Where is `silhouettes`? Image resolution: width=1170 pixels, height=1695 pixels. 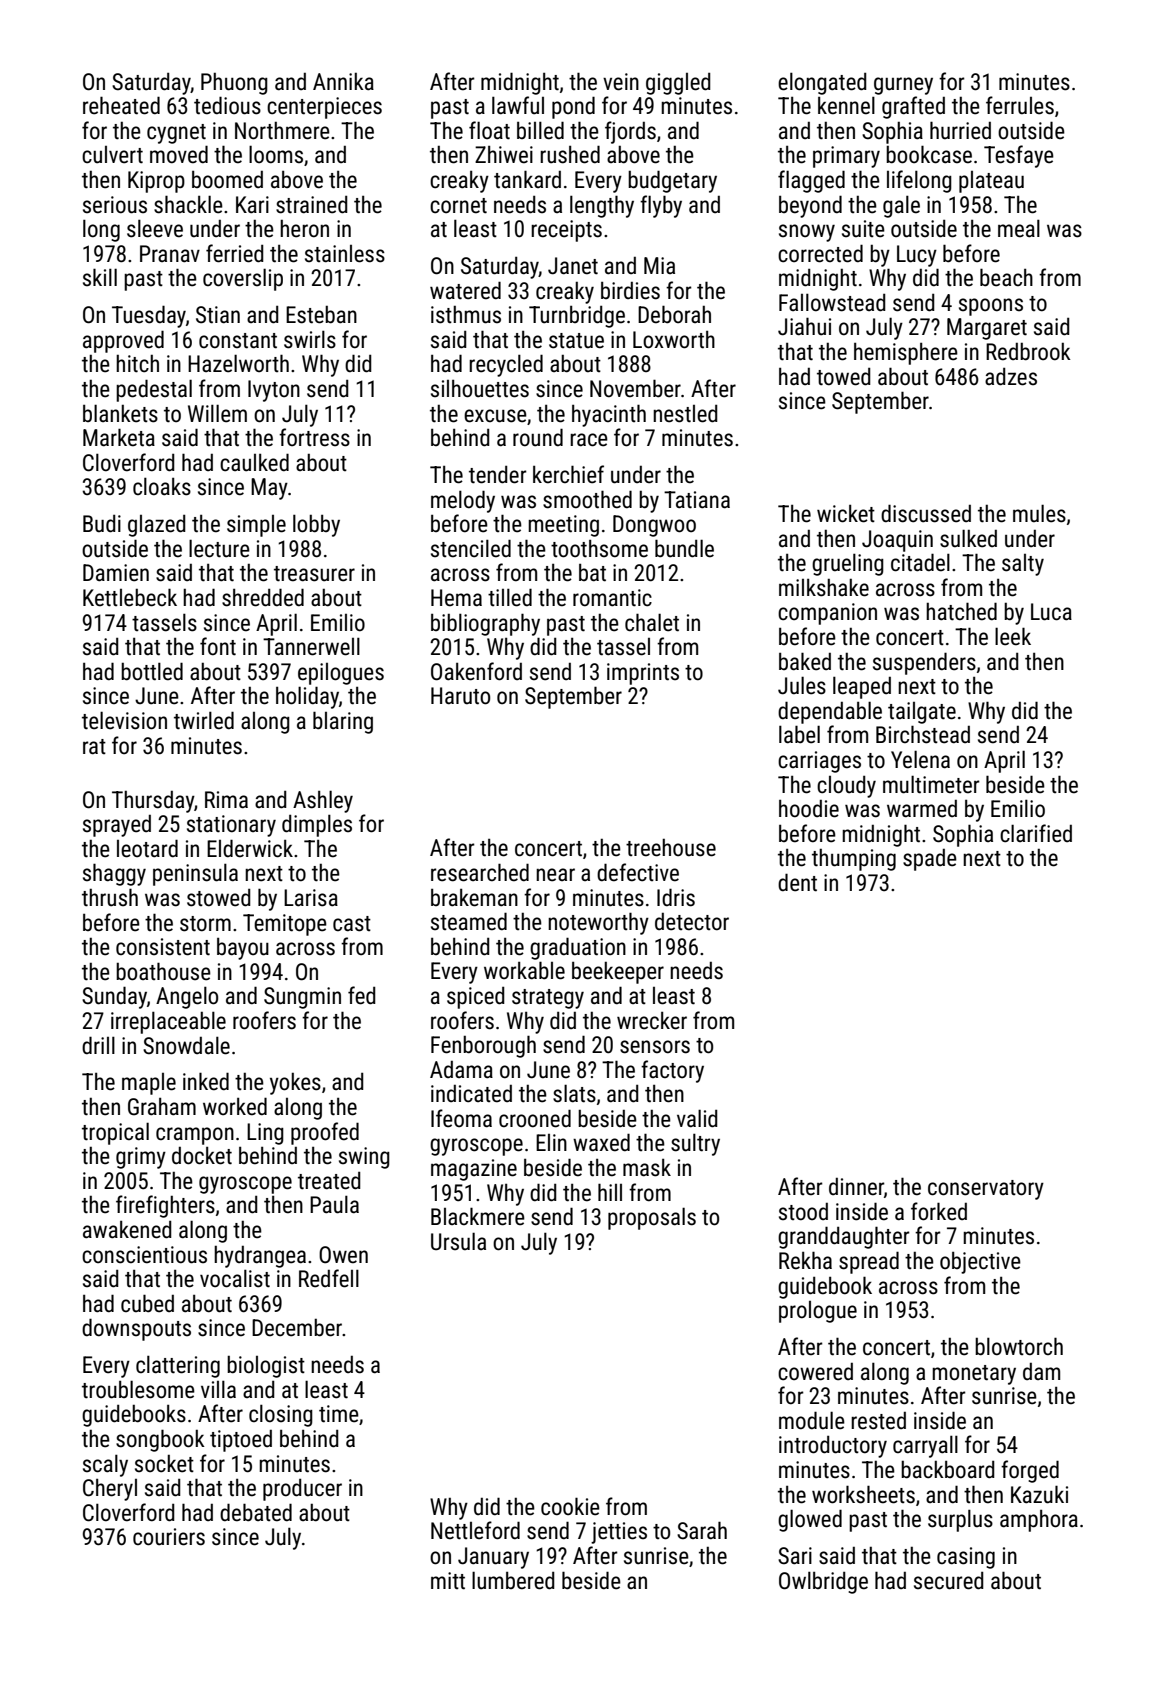 silhouettes is located at coordinates (480, 389).
